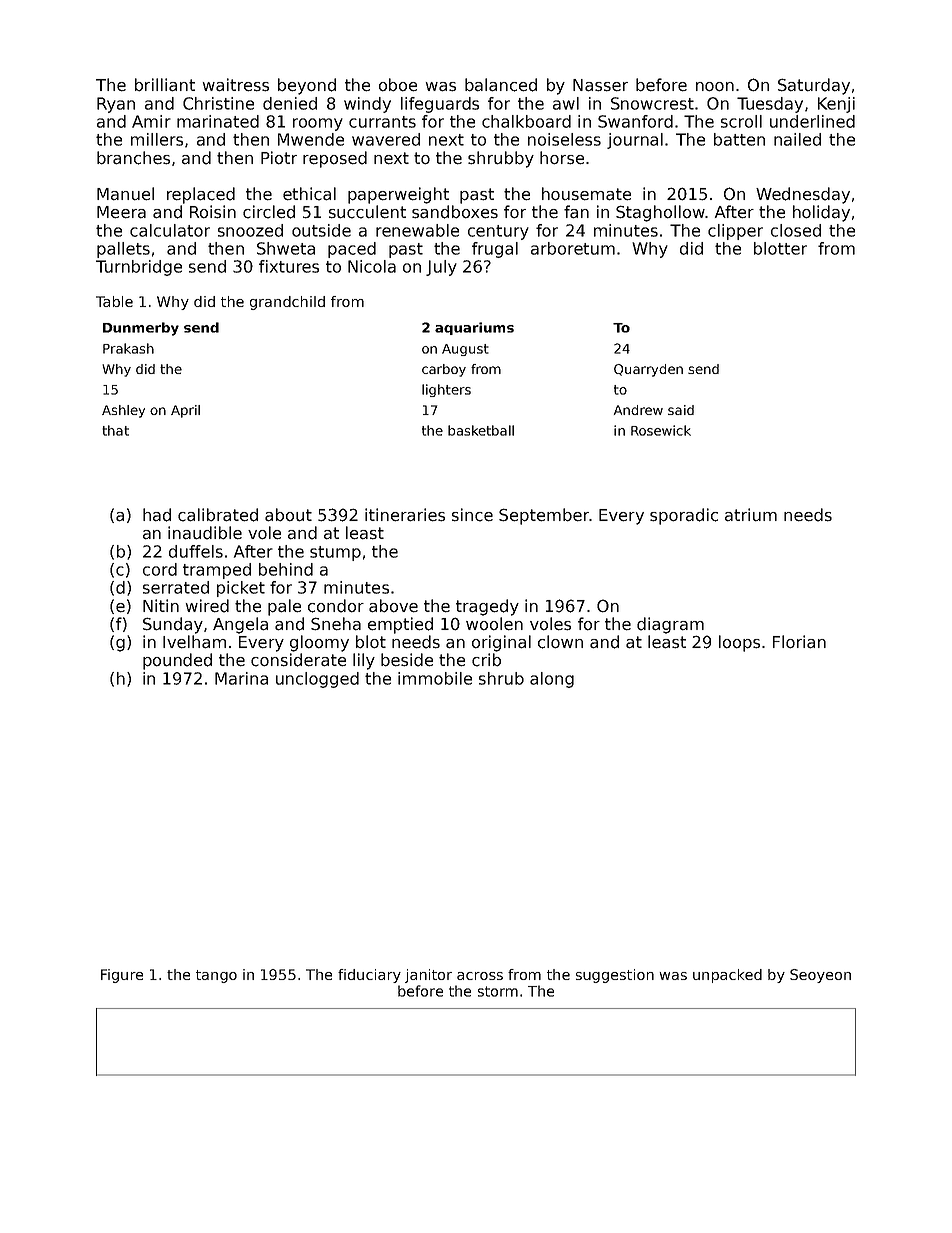  Describe the element at coordinates (417, 230) in the screenshot. I see `renewable` at that location.
